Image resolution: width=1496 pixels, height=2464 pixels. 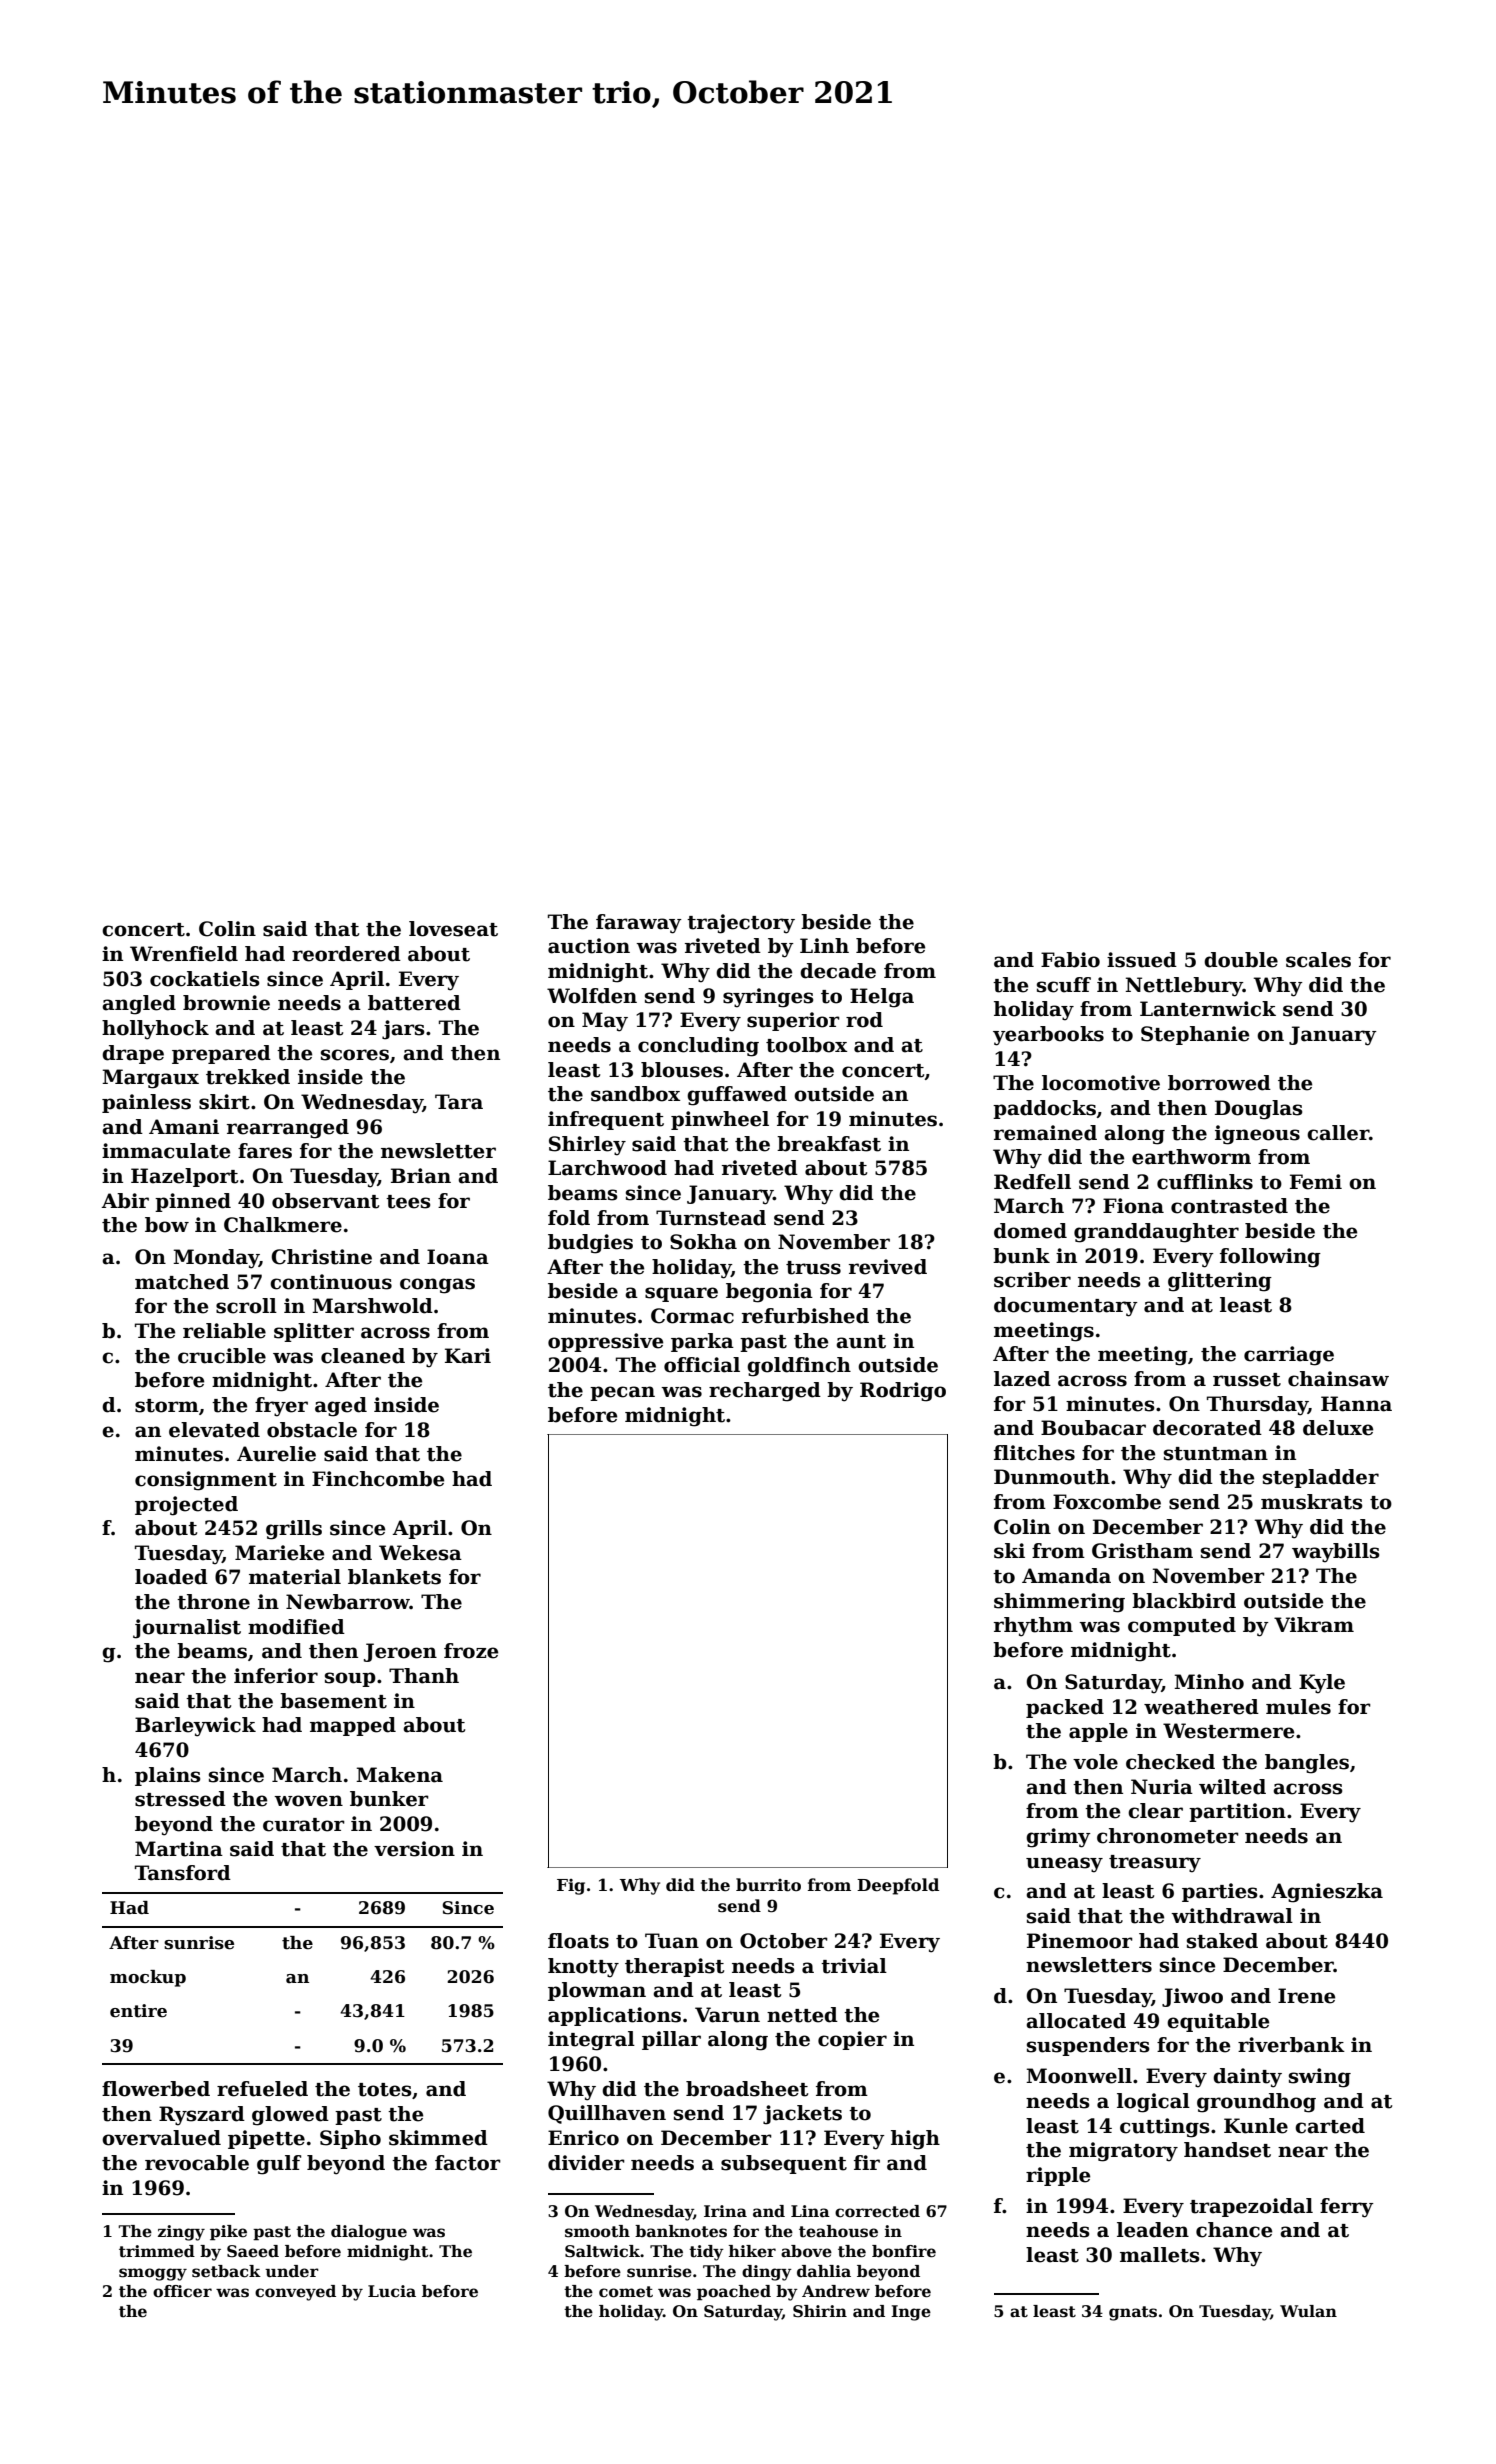 I want to click on shimmering, so click(x=1059, y=1603).
